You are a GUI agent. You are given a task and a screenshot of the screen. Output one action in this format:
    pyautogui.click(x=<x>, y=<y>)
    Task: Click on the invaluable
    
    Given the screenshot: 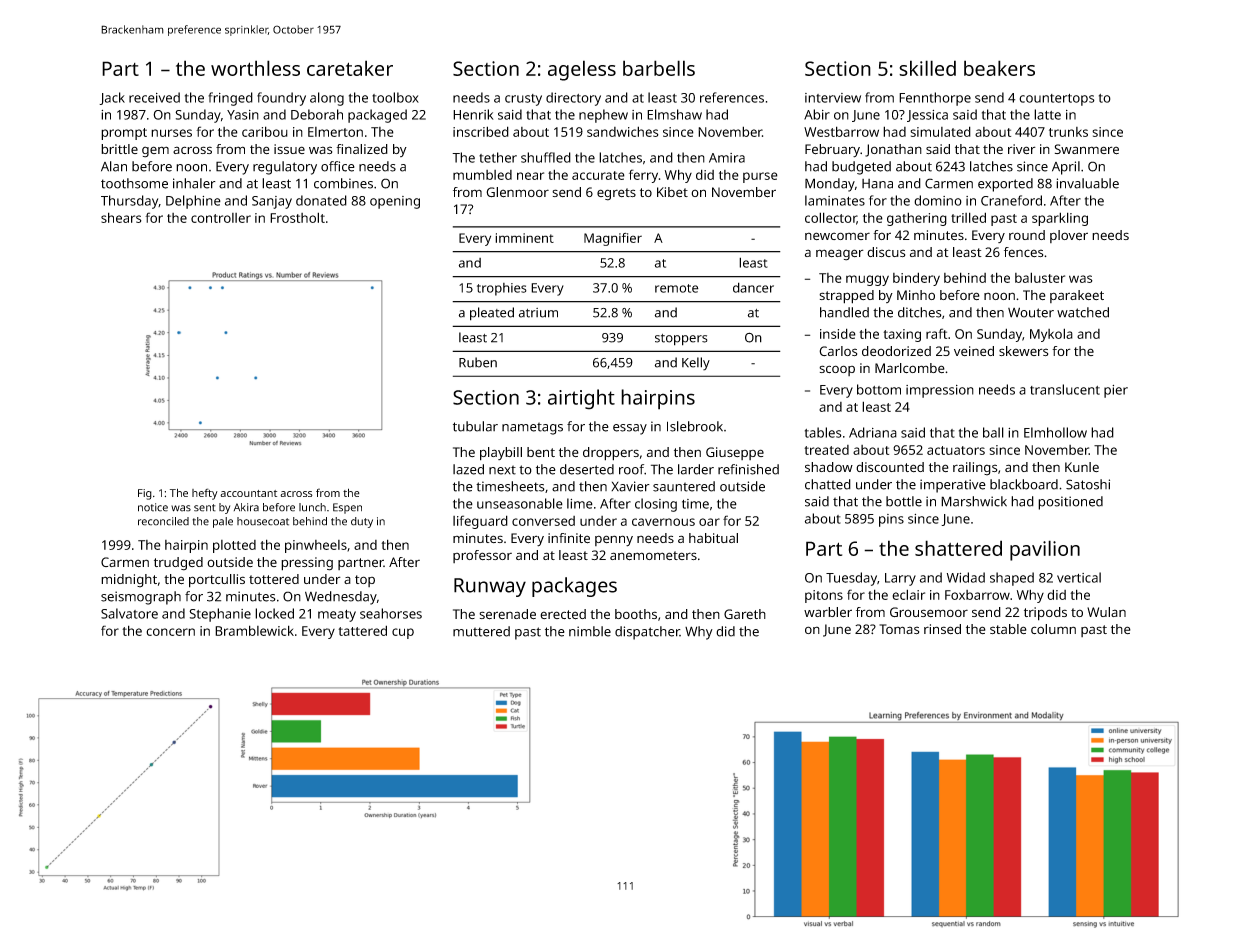 What is the action you would take?
    pyautogui.click(x=1087, y=183)
